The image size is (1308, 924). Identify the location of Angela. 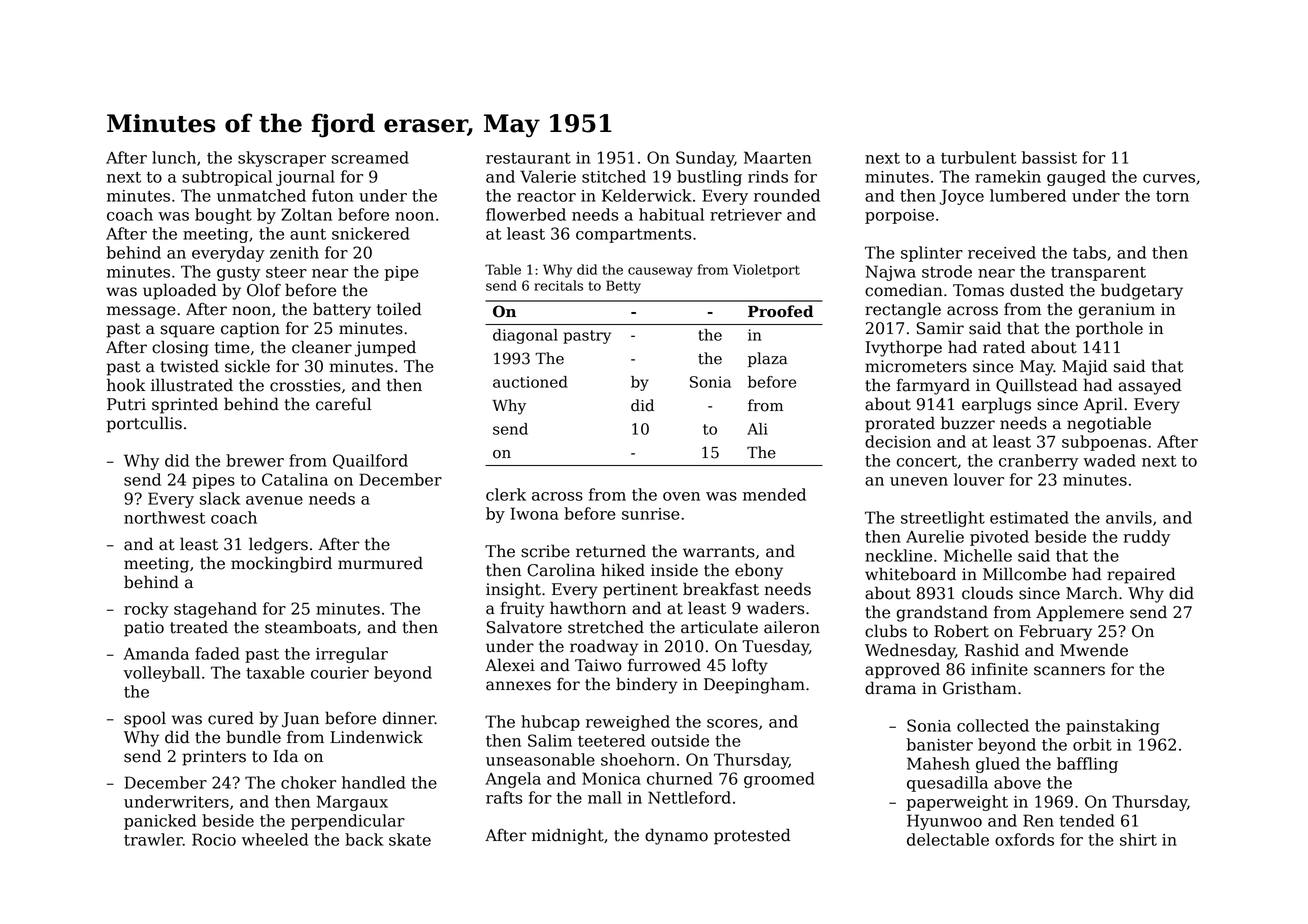
(513, 780).
